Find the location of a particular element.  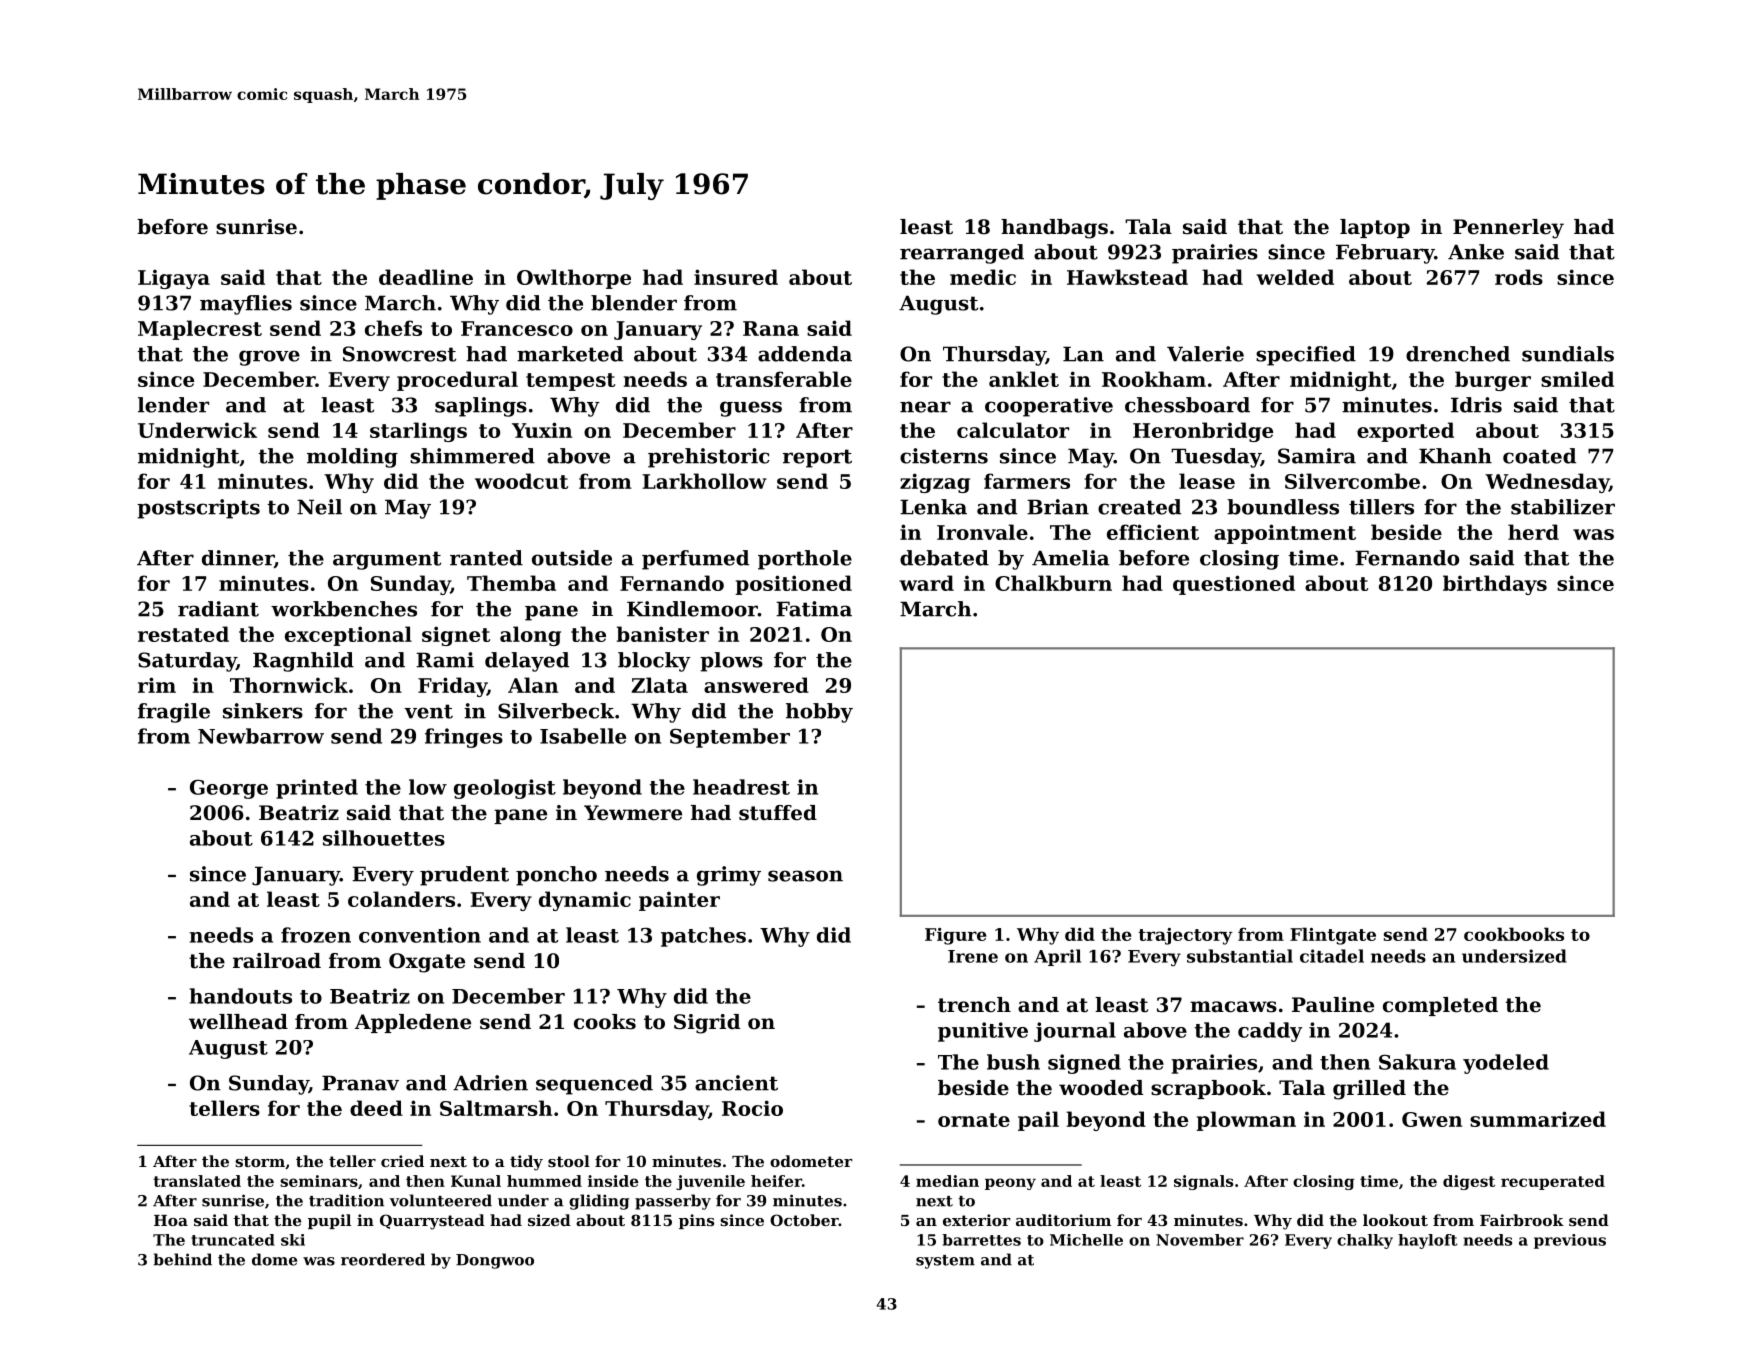

handbags is located at coordinates (1054, 229).
